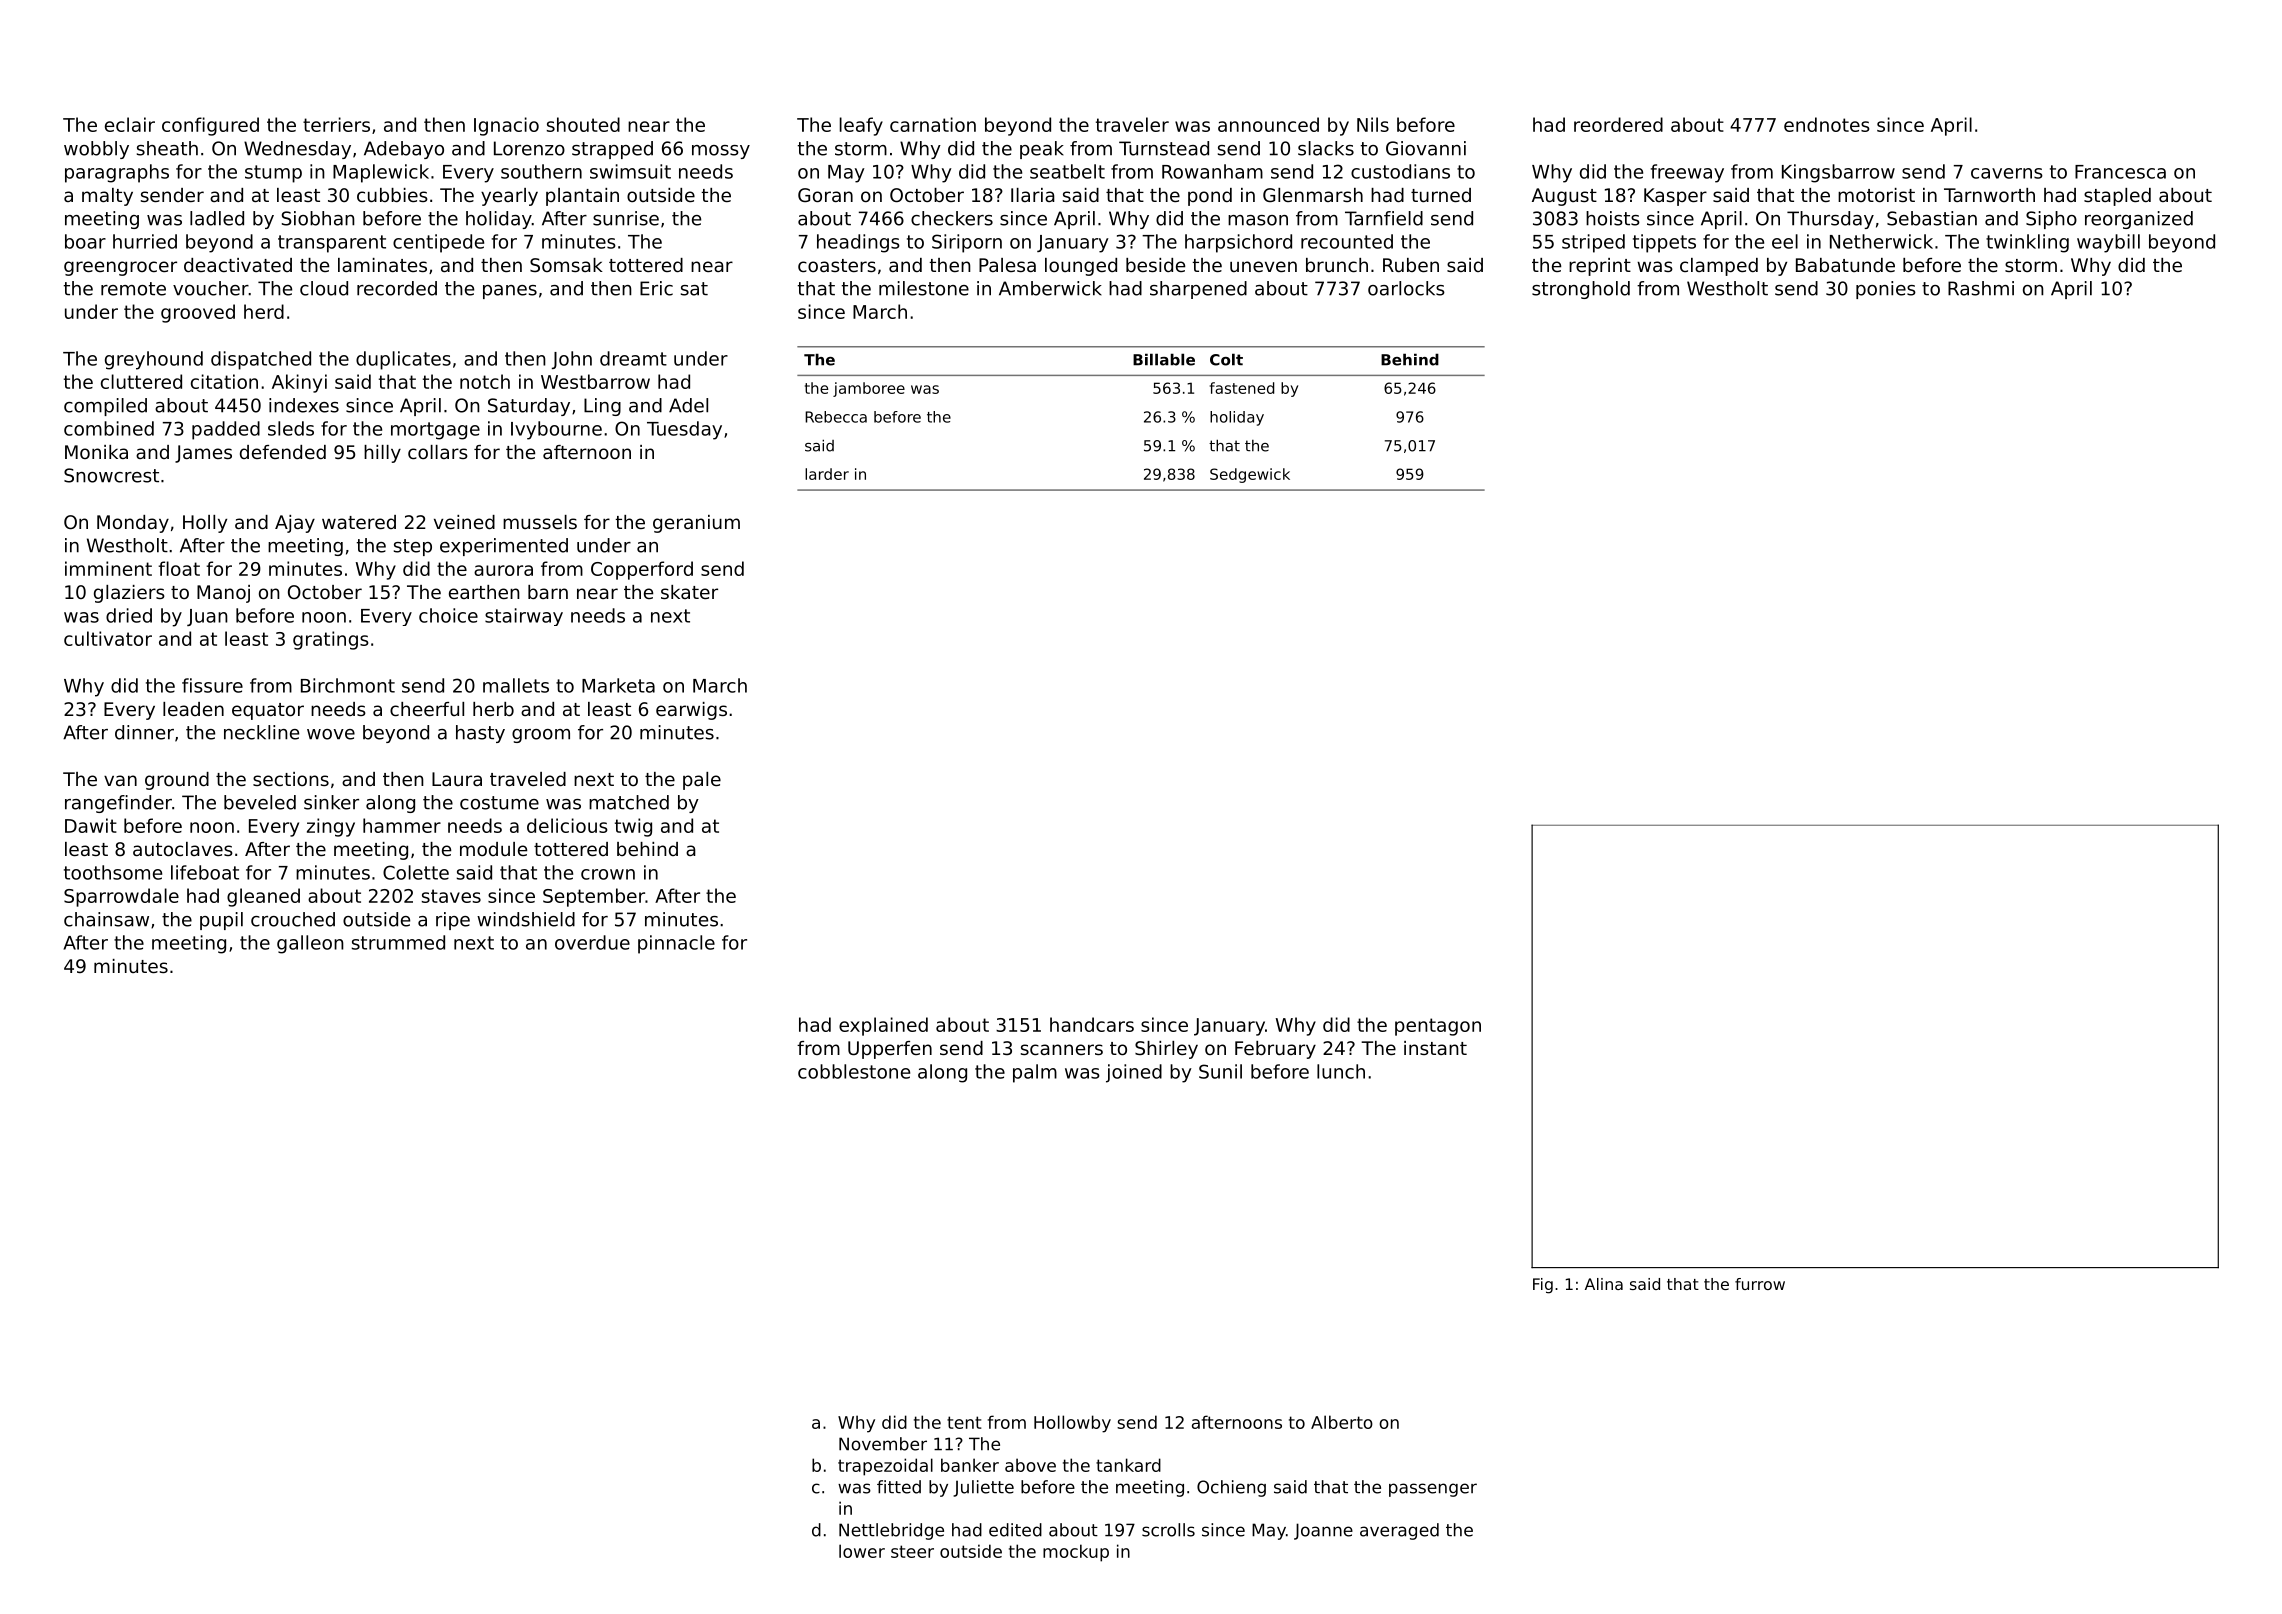 The image size is (2282, 1614). I want to click on trapezoidal, so click(885, 1467).
